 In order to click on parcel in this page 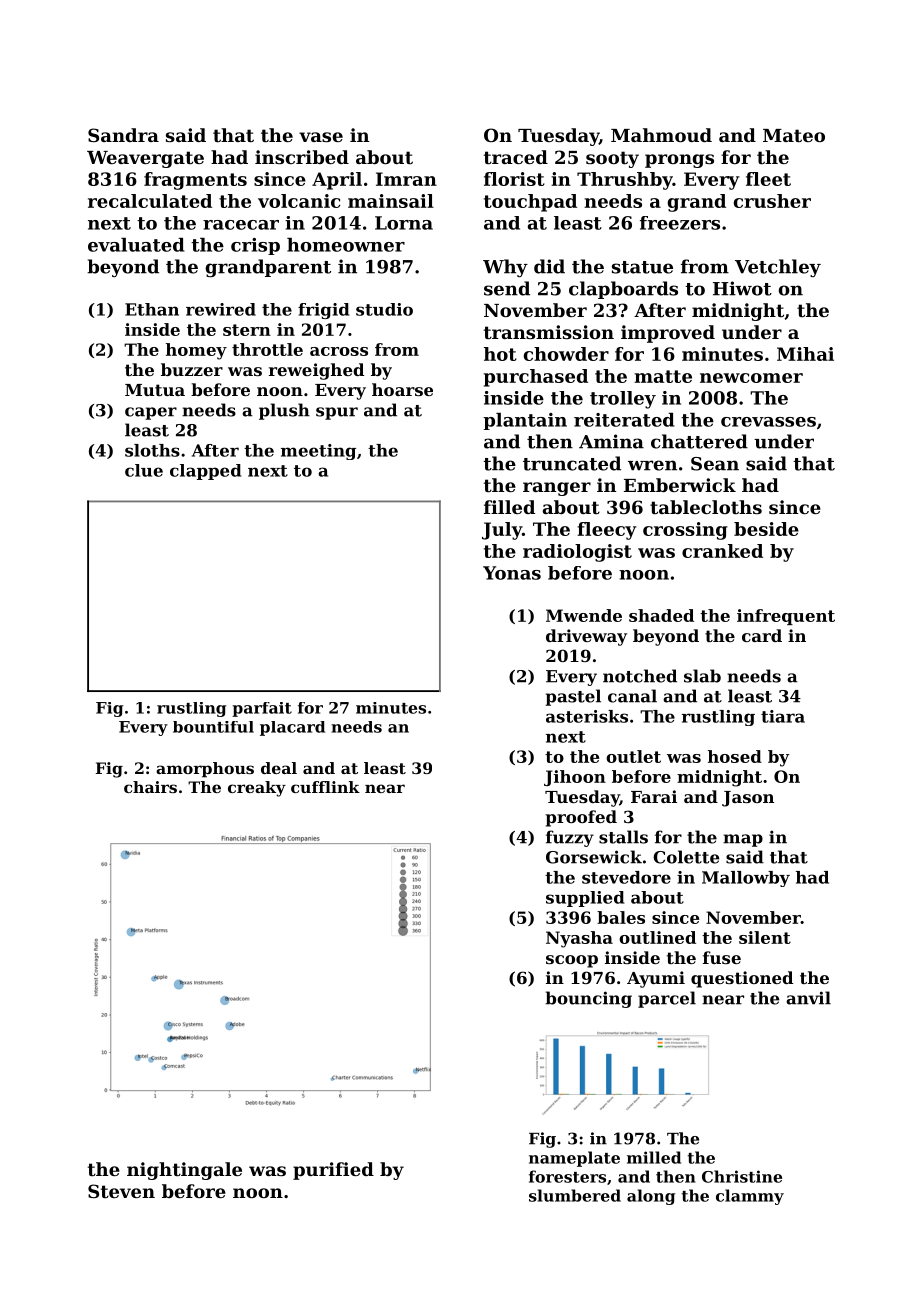, I will do `click(667, 999)`.
